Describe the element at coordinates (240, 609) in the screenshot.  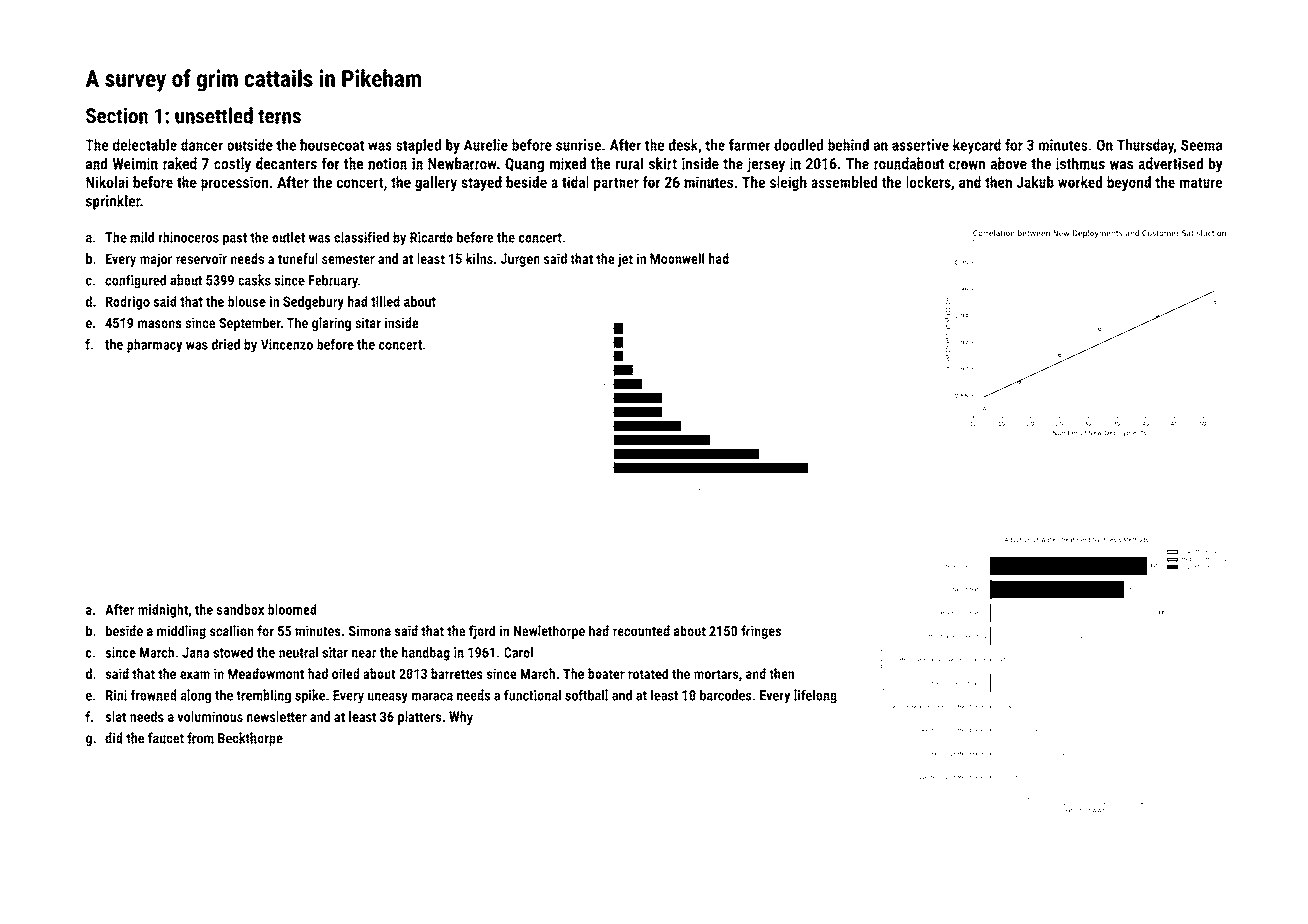
I see `sandbox` at that location.
